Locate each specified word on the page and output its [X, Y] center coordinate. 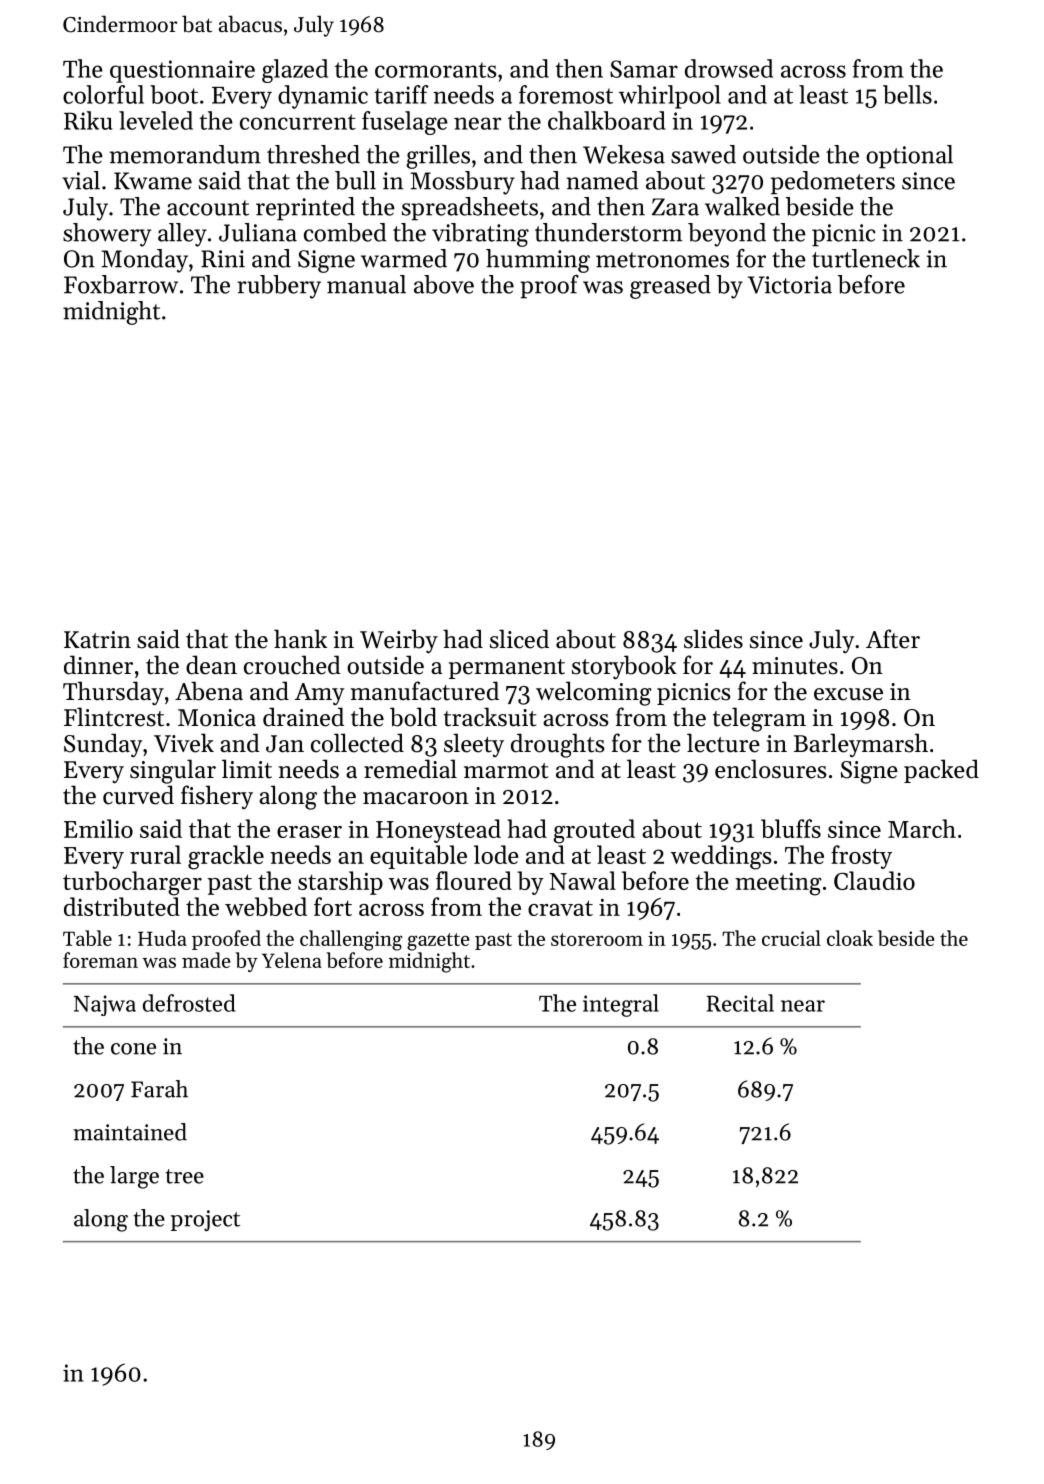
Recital [740, 1003]
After [893, 639]
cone [133, 1049]
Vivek [184, 743]
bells [907, 94]
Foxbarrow [121, 284]
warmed [404, 258]
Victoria [790, 285]
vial [81, 180]
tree [185, 1176]
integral [621, 1005]
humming [538, 261]
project [205, 1220]
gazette [438, 942]
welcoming [594, 693]
